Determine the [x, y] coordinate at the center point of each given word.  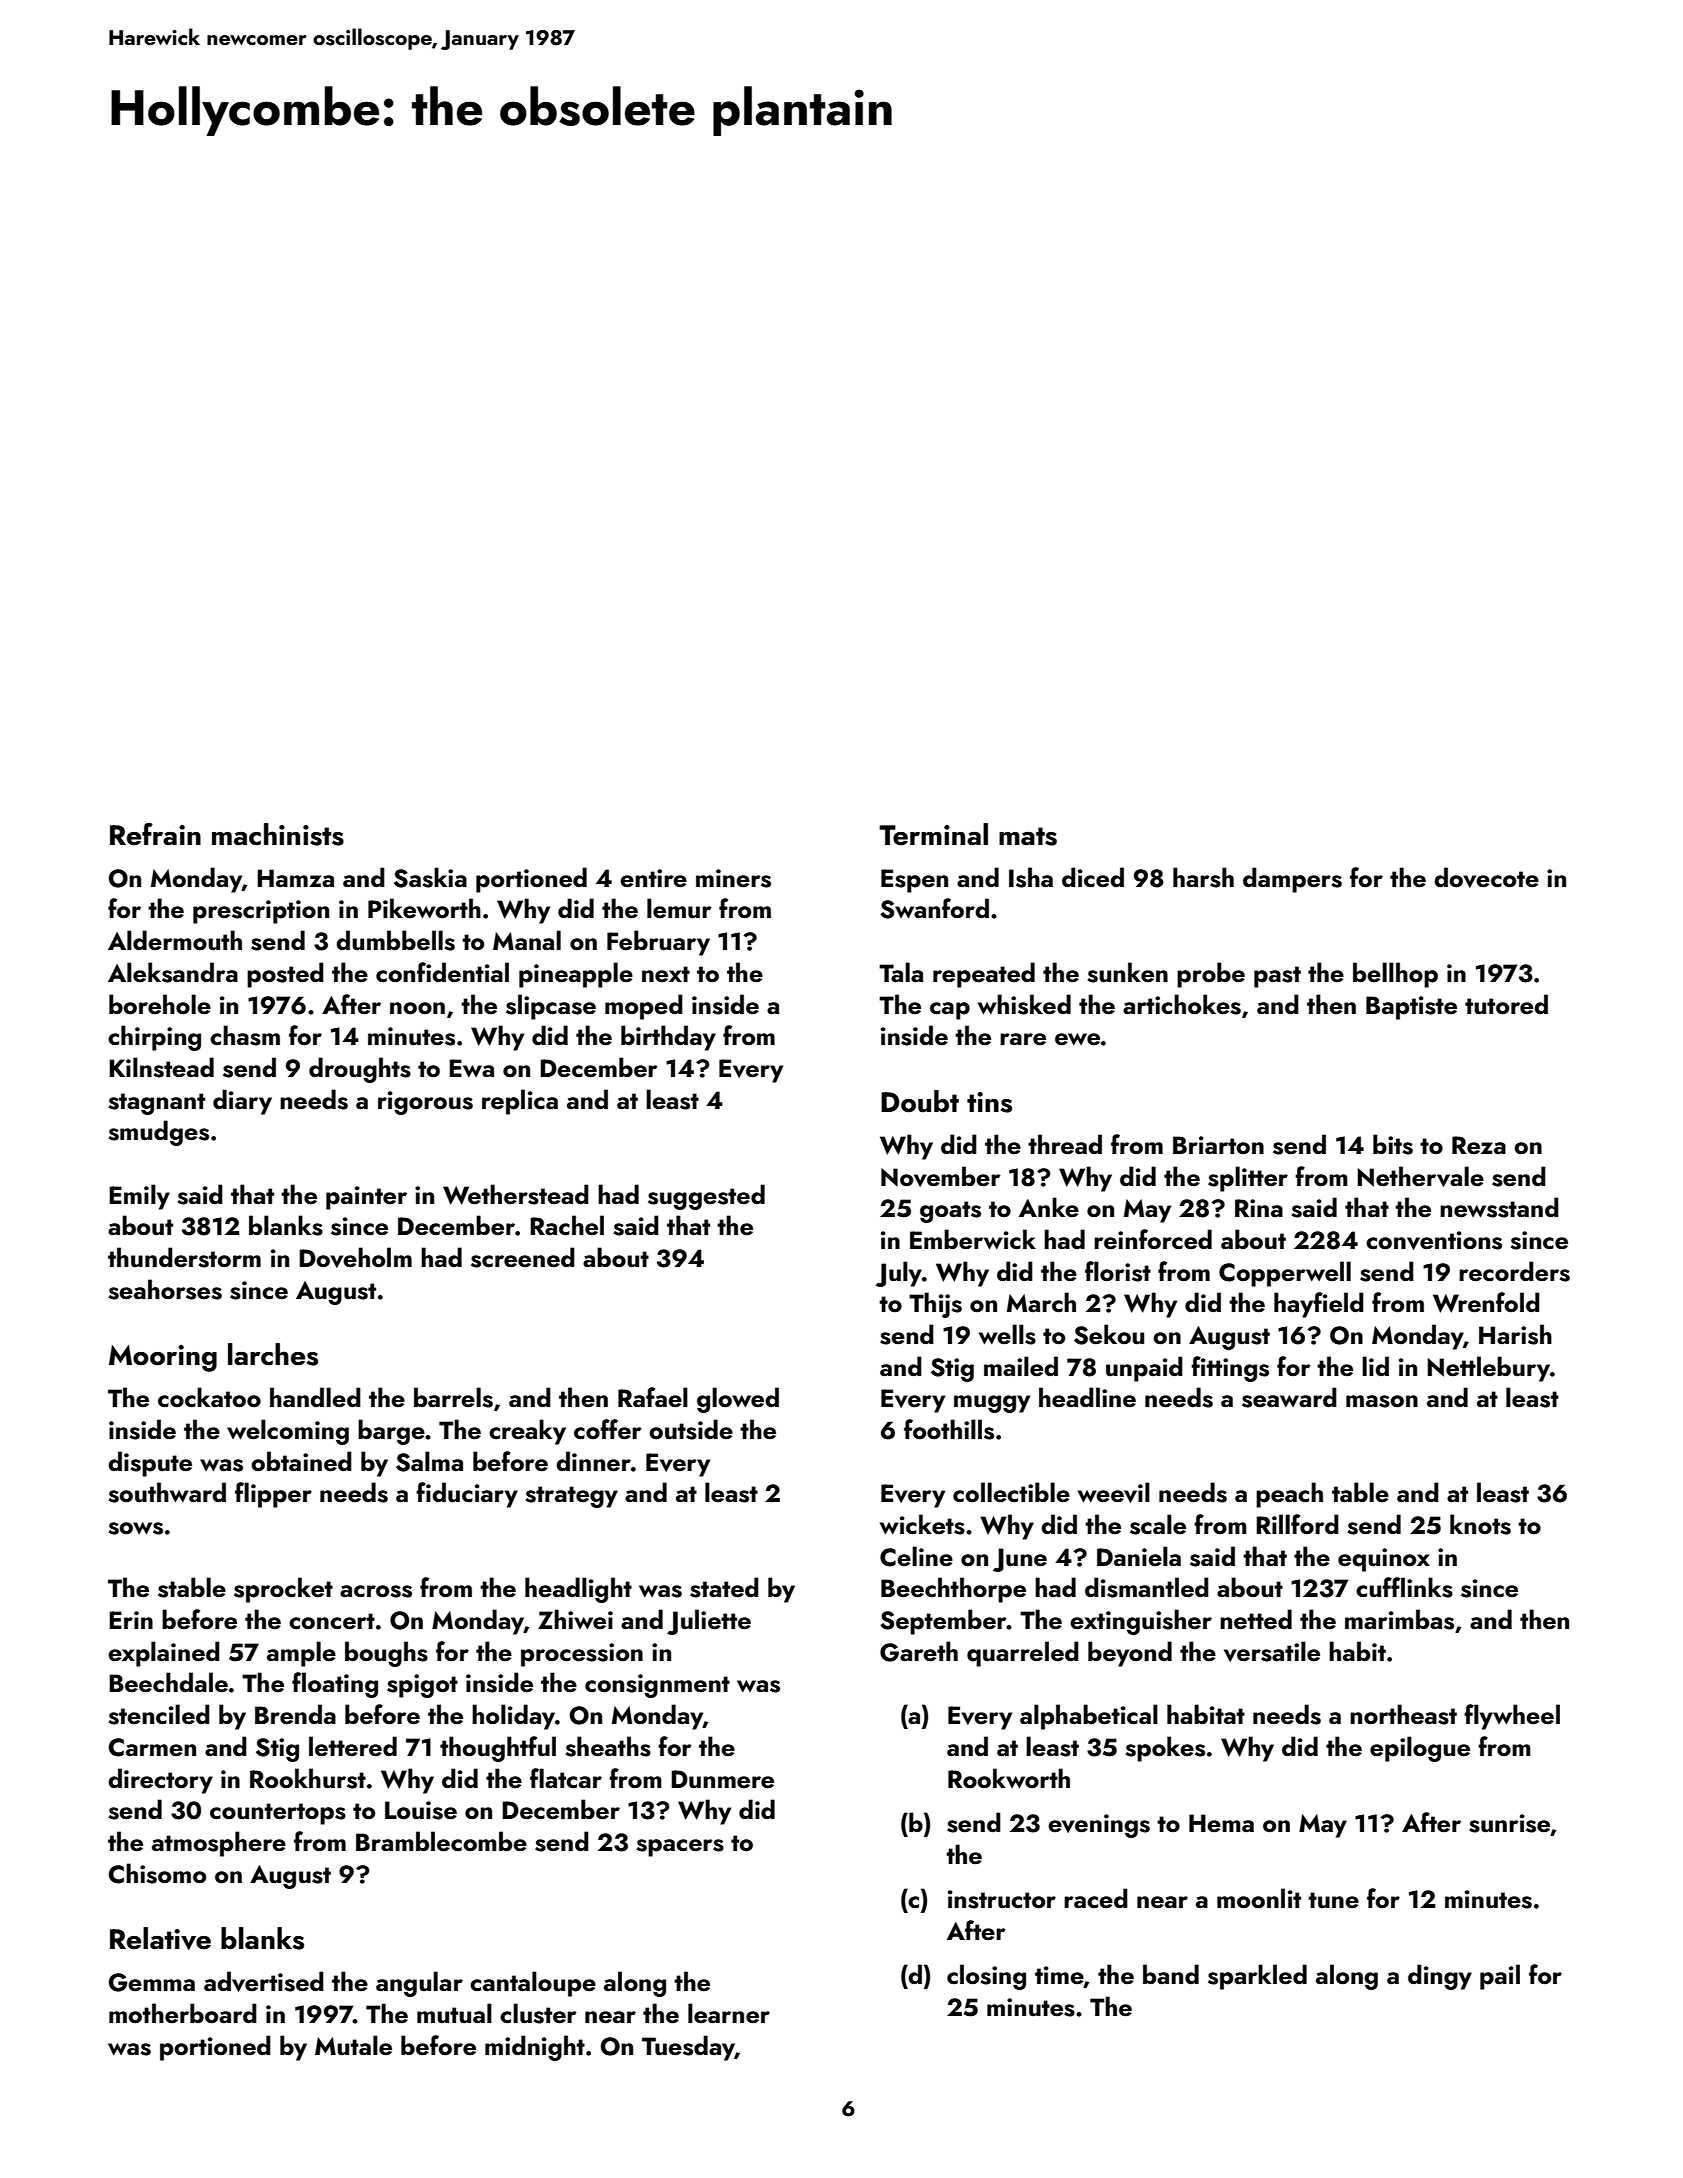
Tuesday [688, 2048]
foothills [949, 1429]
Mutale [353, 2045]
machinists [278, 834]
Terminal [933, 834]
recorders [1514, 1271]
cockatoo [209, 1397]
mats [1028, 836]
